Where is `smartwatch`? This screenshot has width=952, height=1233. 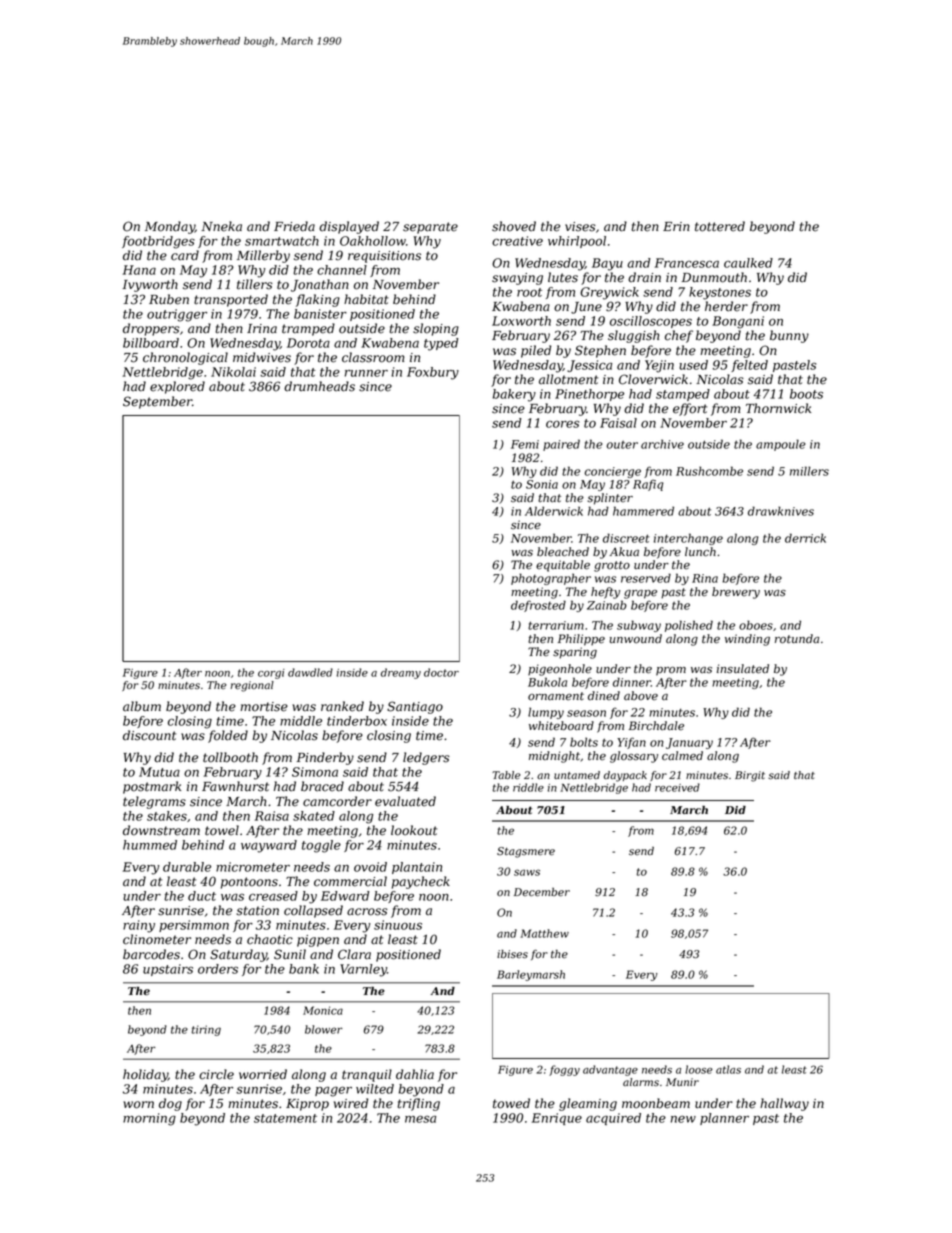 smartwatch is located at coordinates (282, 241).
